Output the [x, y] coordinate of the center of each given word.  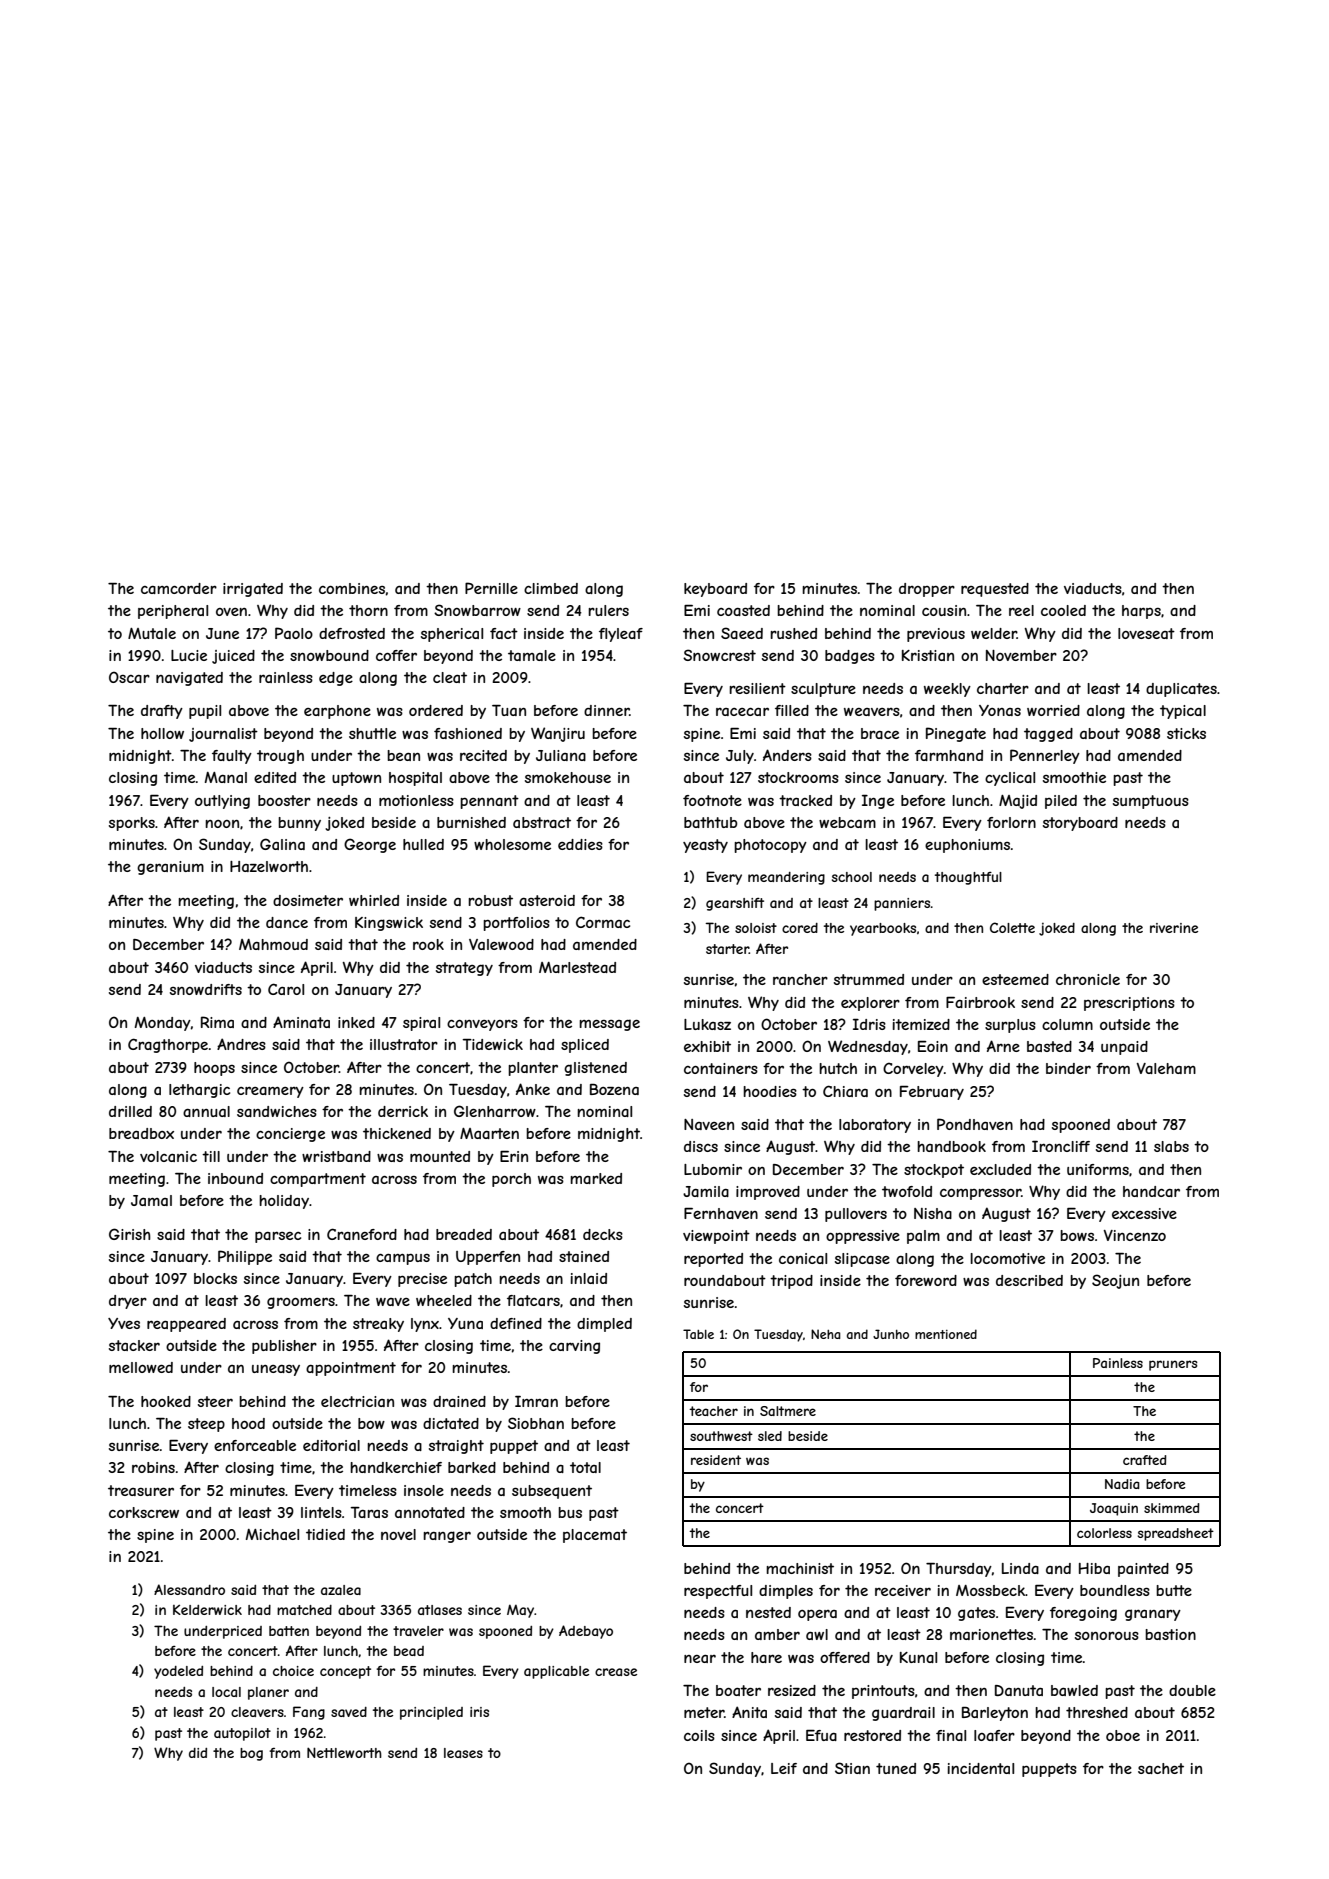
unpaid [1124, 1048]
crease [616, 1672]
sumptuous [1151, 802]
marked [596, 1178]
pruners [1173, 1365]
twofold [907, 1191]
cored [800, 928]
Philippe [245, 1257]
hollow [162, 733]
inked [356, 1022]
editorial [331, 1445]
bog [251, 1754]
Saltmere [788, 1411]
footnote [712, 800]
